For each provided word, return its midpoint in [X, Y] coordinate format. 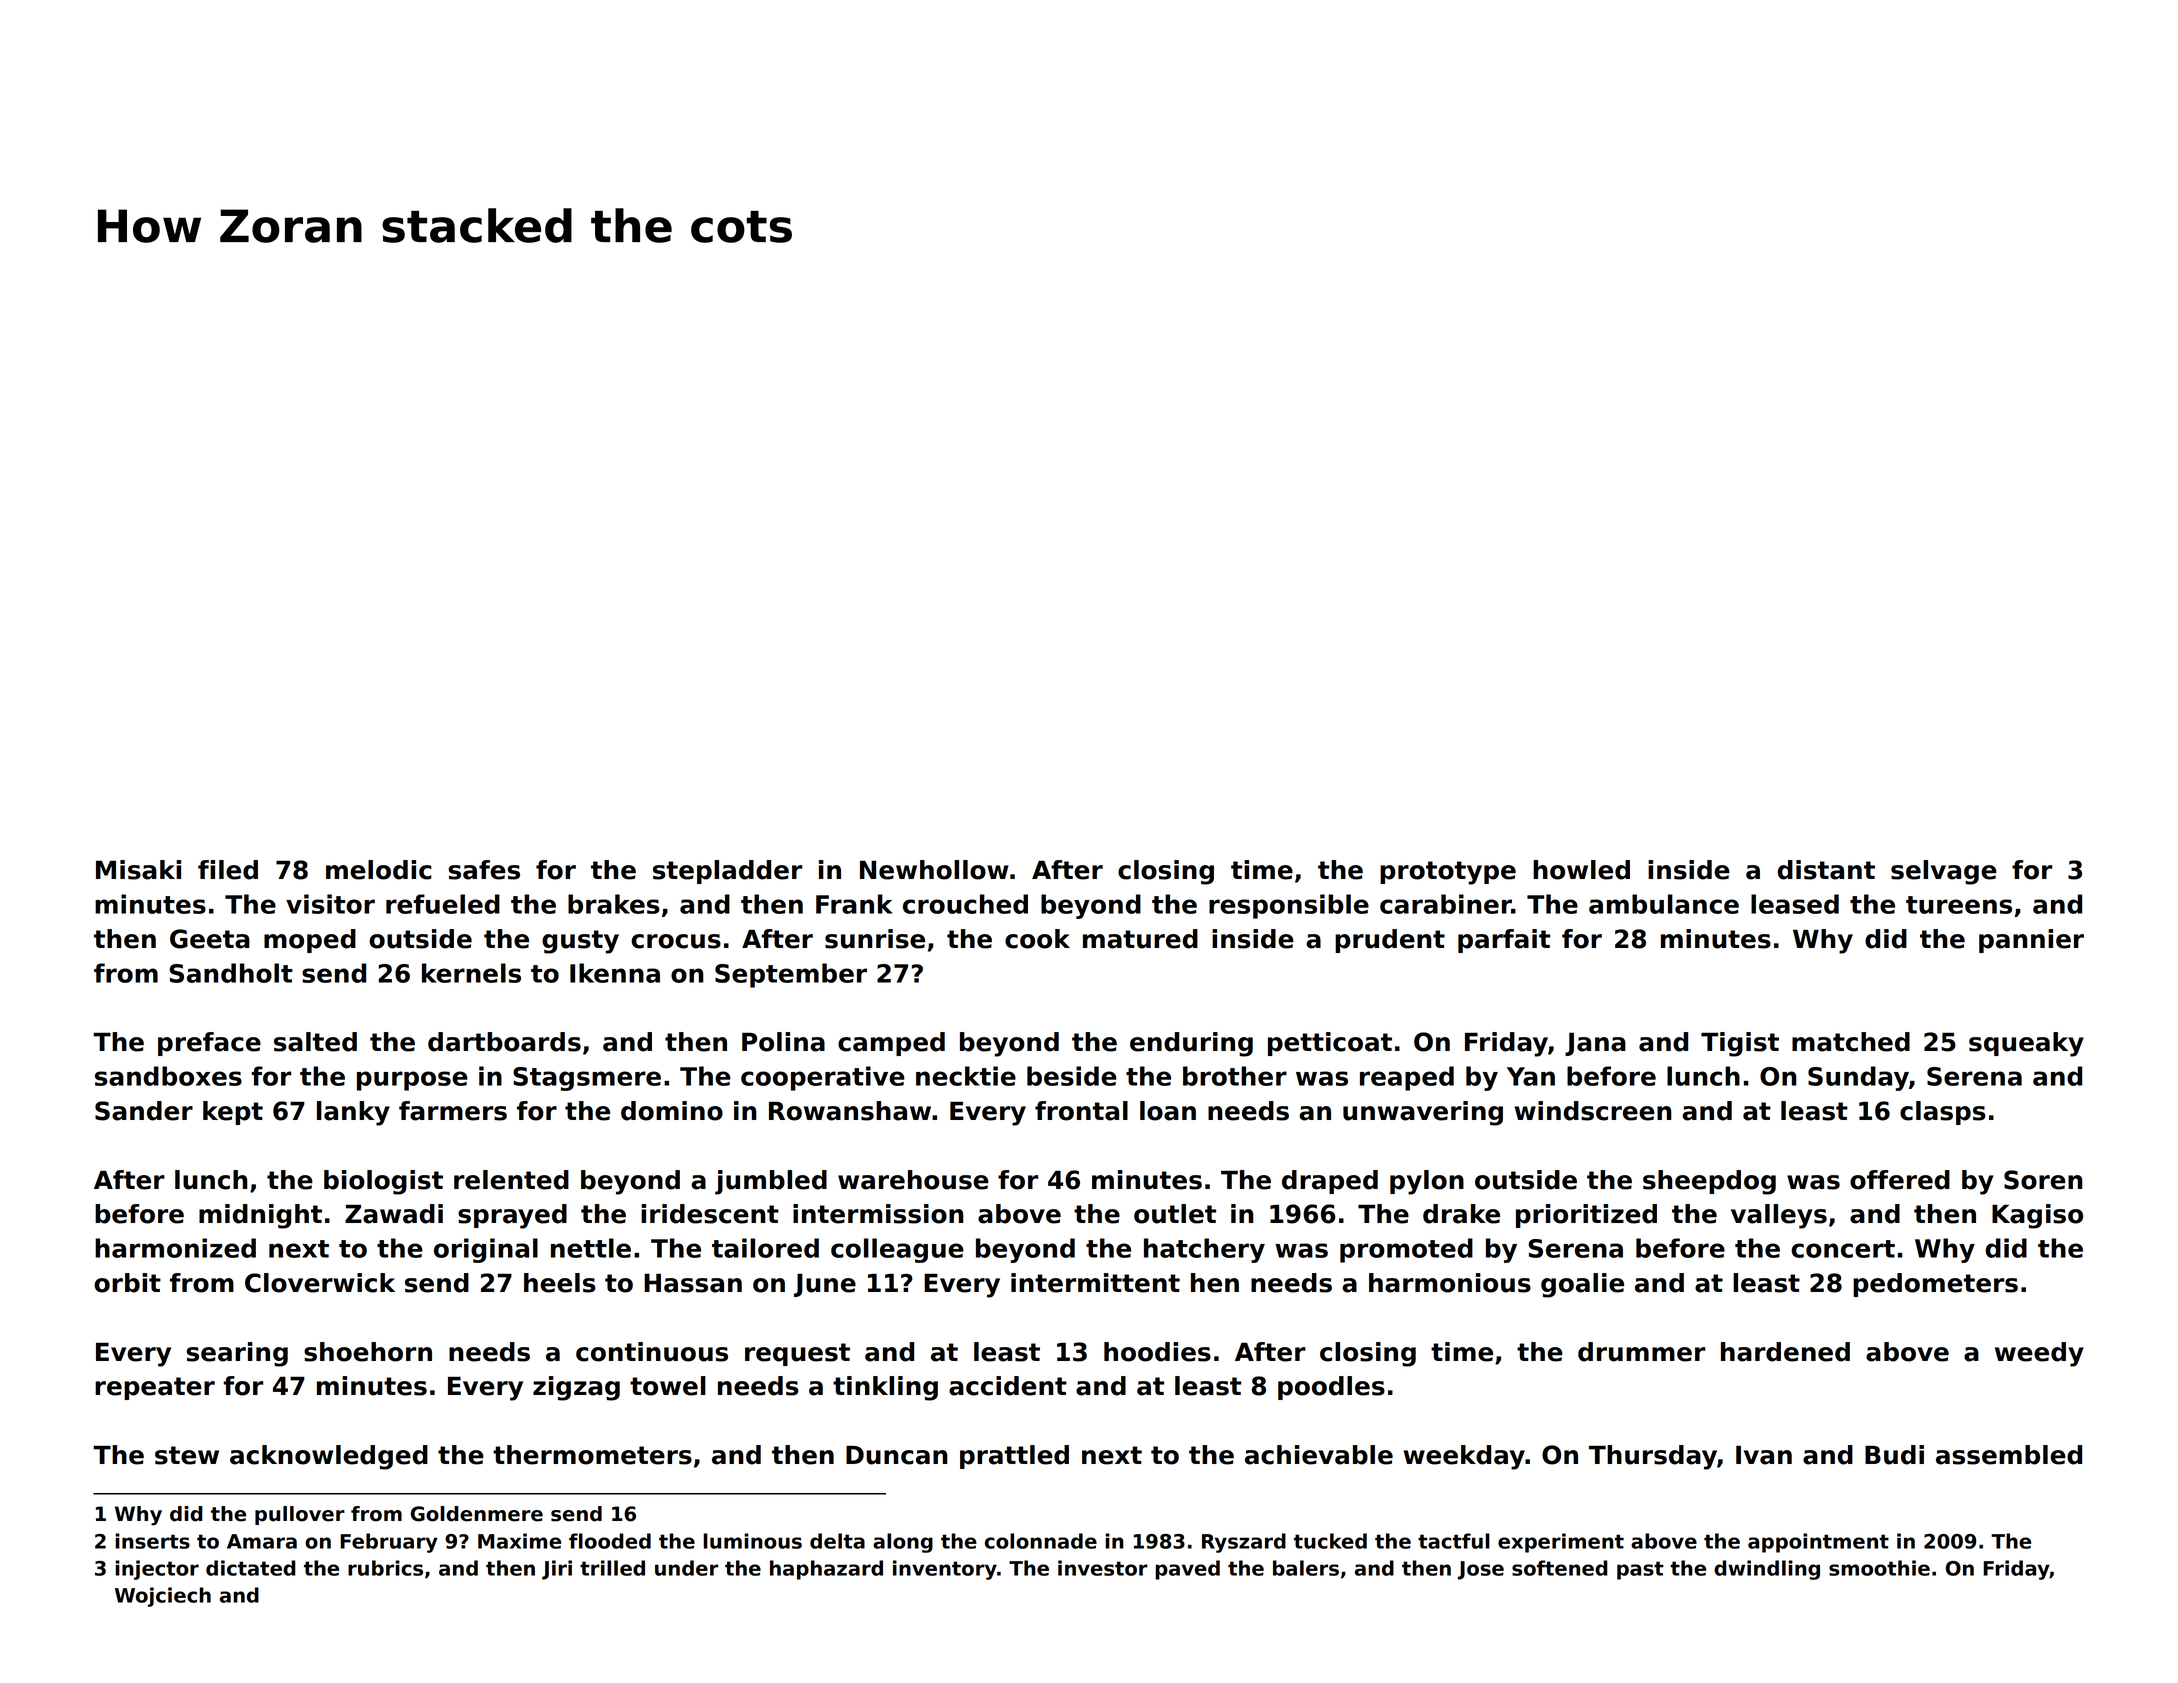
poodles [1331, 1388]
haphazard [826, 1570]
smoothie [1879, 1568]
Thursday [1653, 1457]
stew [187, 1455]
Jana [1595, 1044]
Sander [144, 1111]
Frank [854, 904]
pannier [2031, 941]
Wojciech [163, 1597]
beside [1072, 1076]
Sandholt [231, 973]
